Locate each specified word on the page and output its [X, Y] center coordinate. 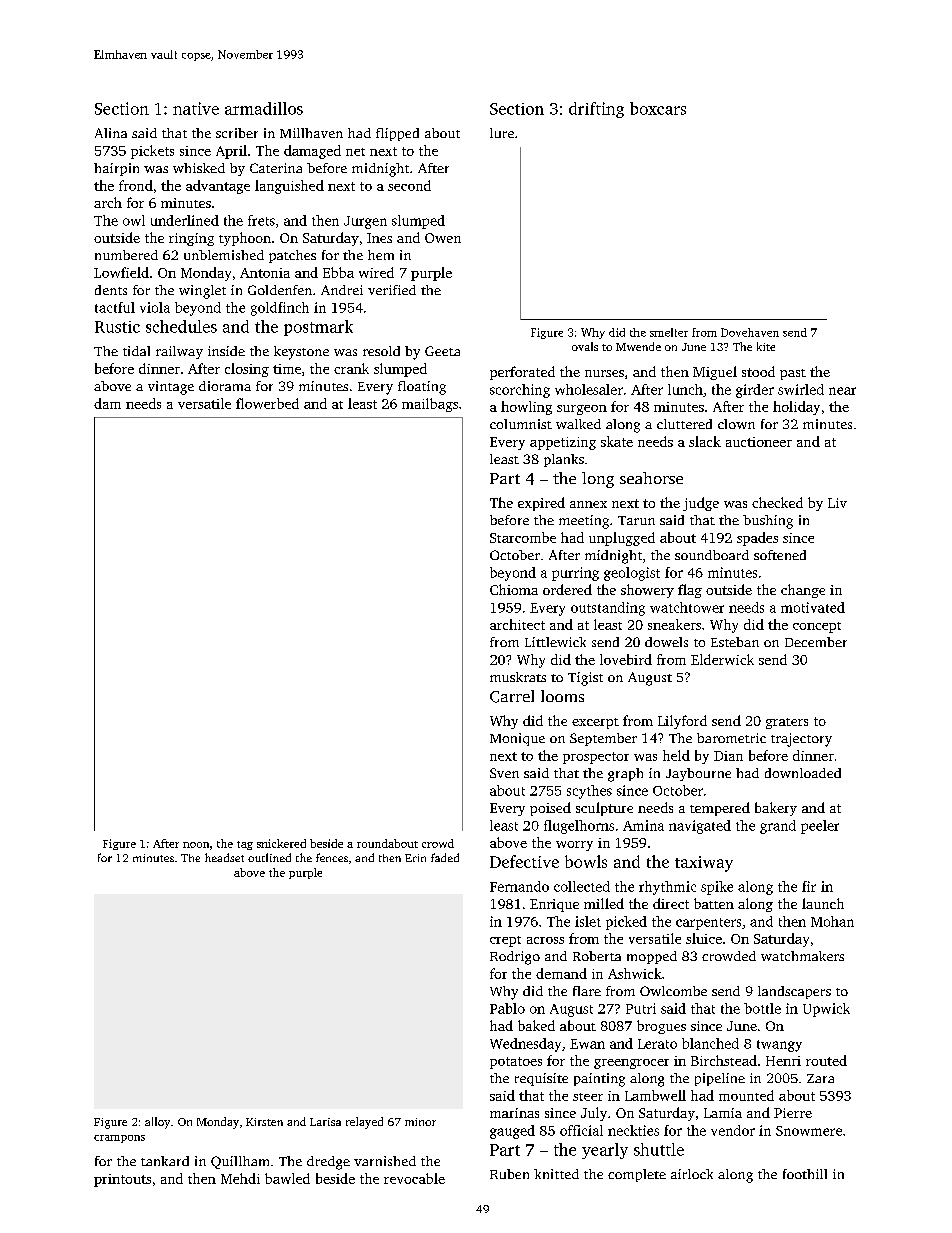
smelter [669, 332]
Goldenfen [280, 290]
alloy [157, 1123]
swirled [801, 389]
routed [826, 1060]
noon [196, 845]
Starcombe [523, 537]
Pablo [507, 1008]
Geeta [442, 351]
